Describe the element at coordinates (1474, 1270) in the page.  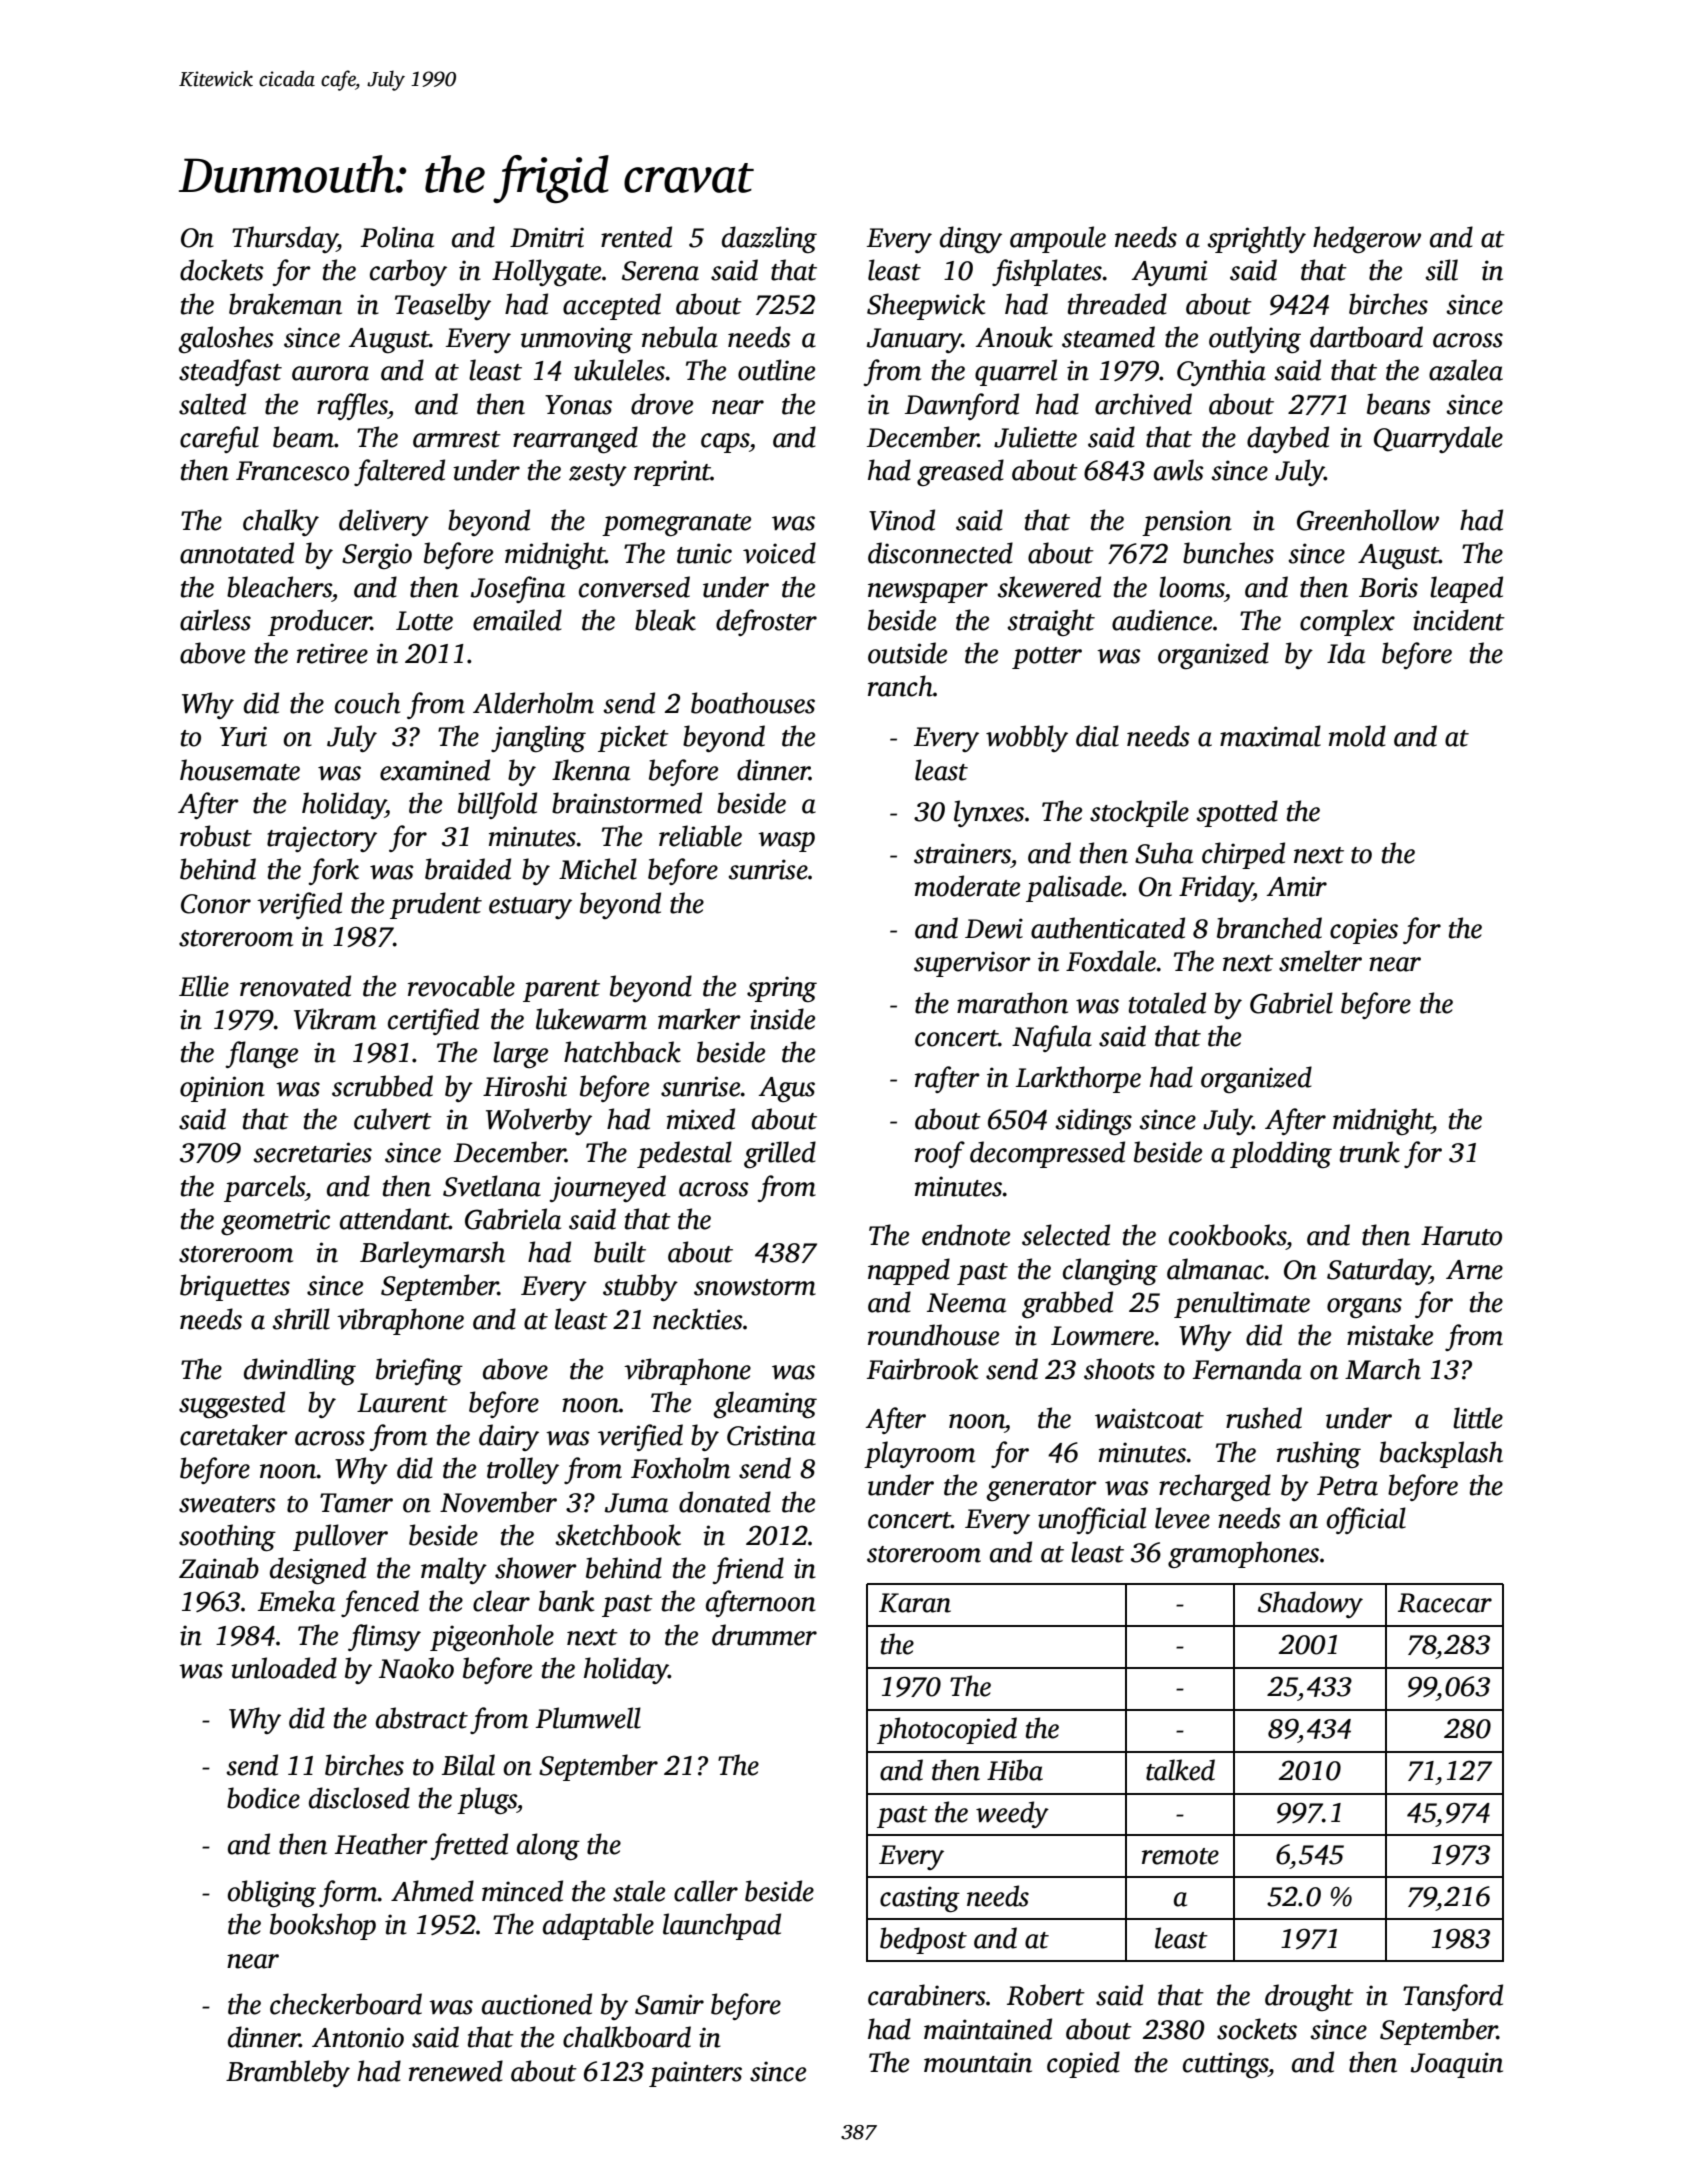
I see `Arne` at that location.
